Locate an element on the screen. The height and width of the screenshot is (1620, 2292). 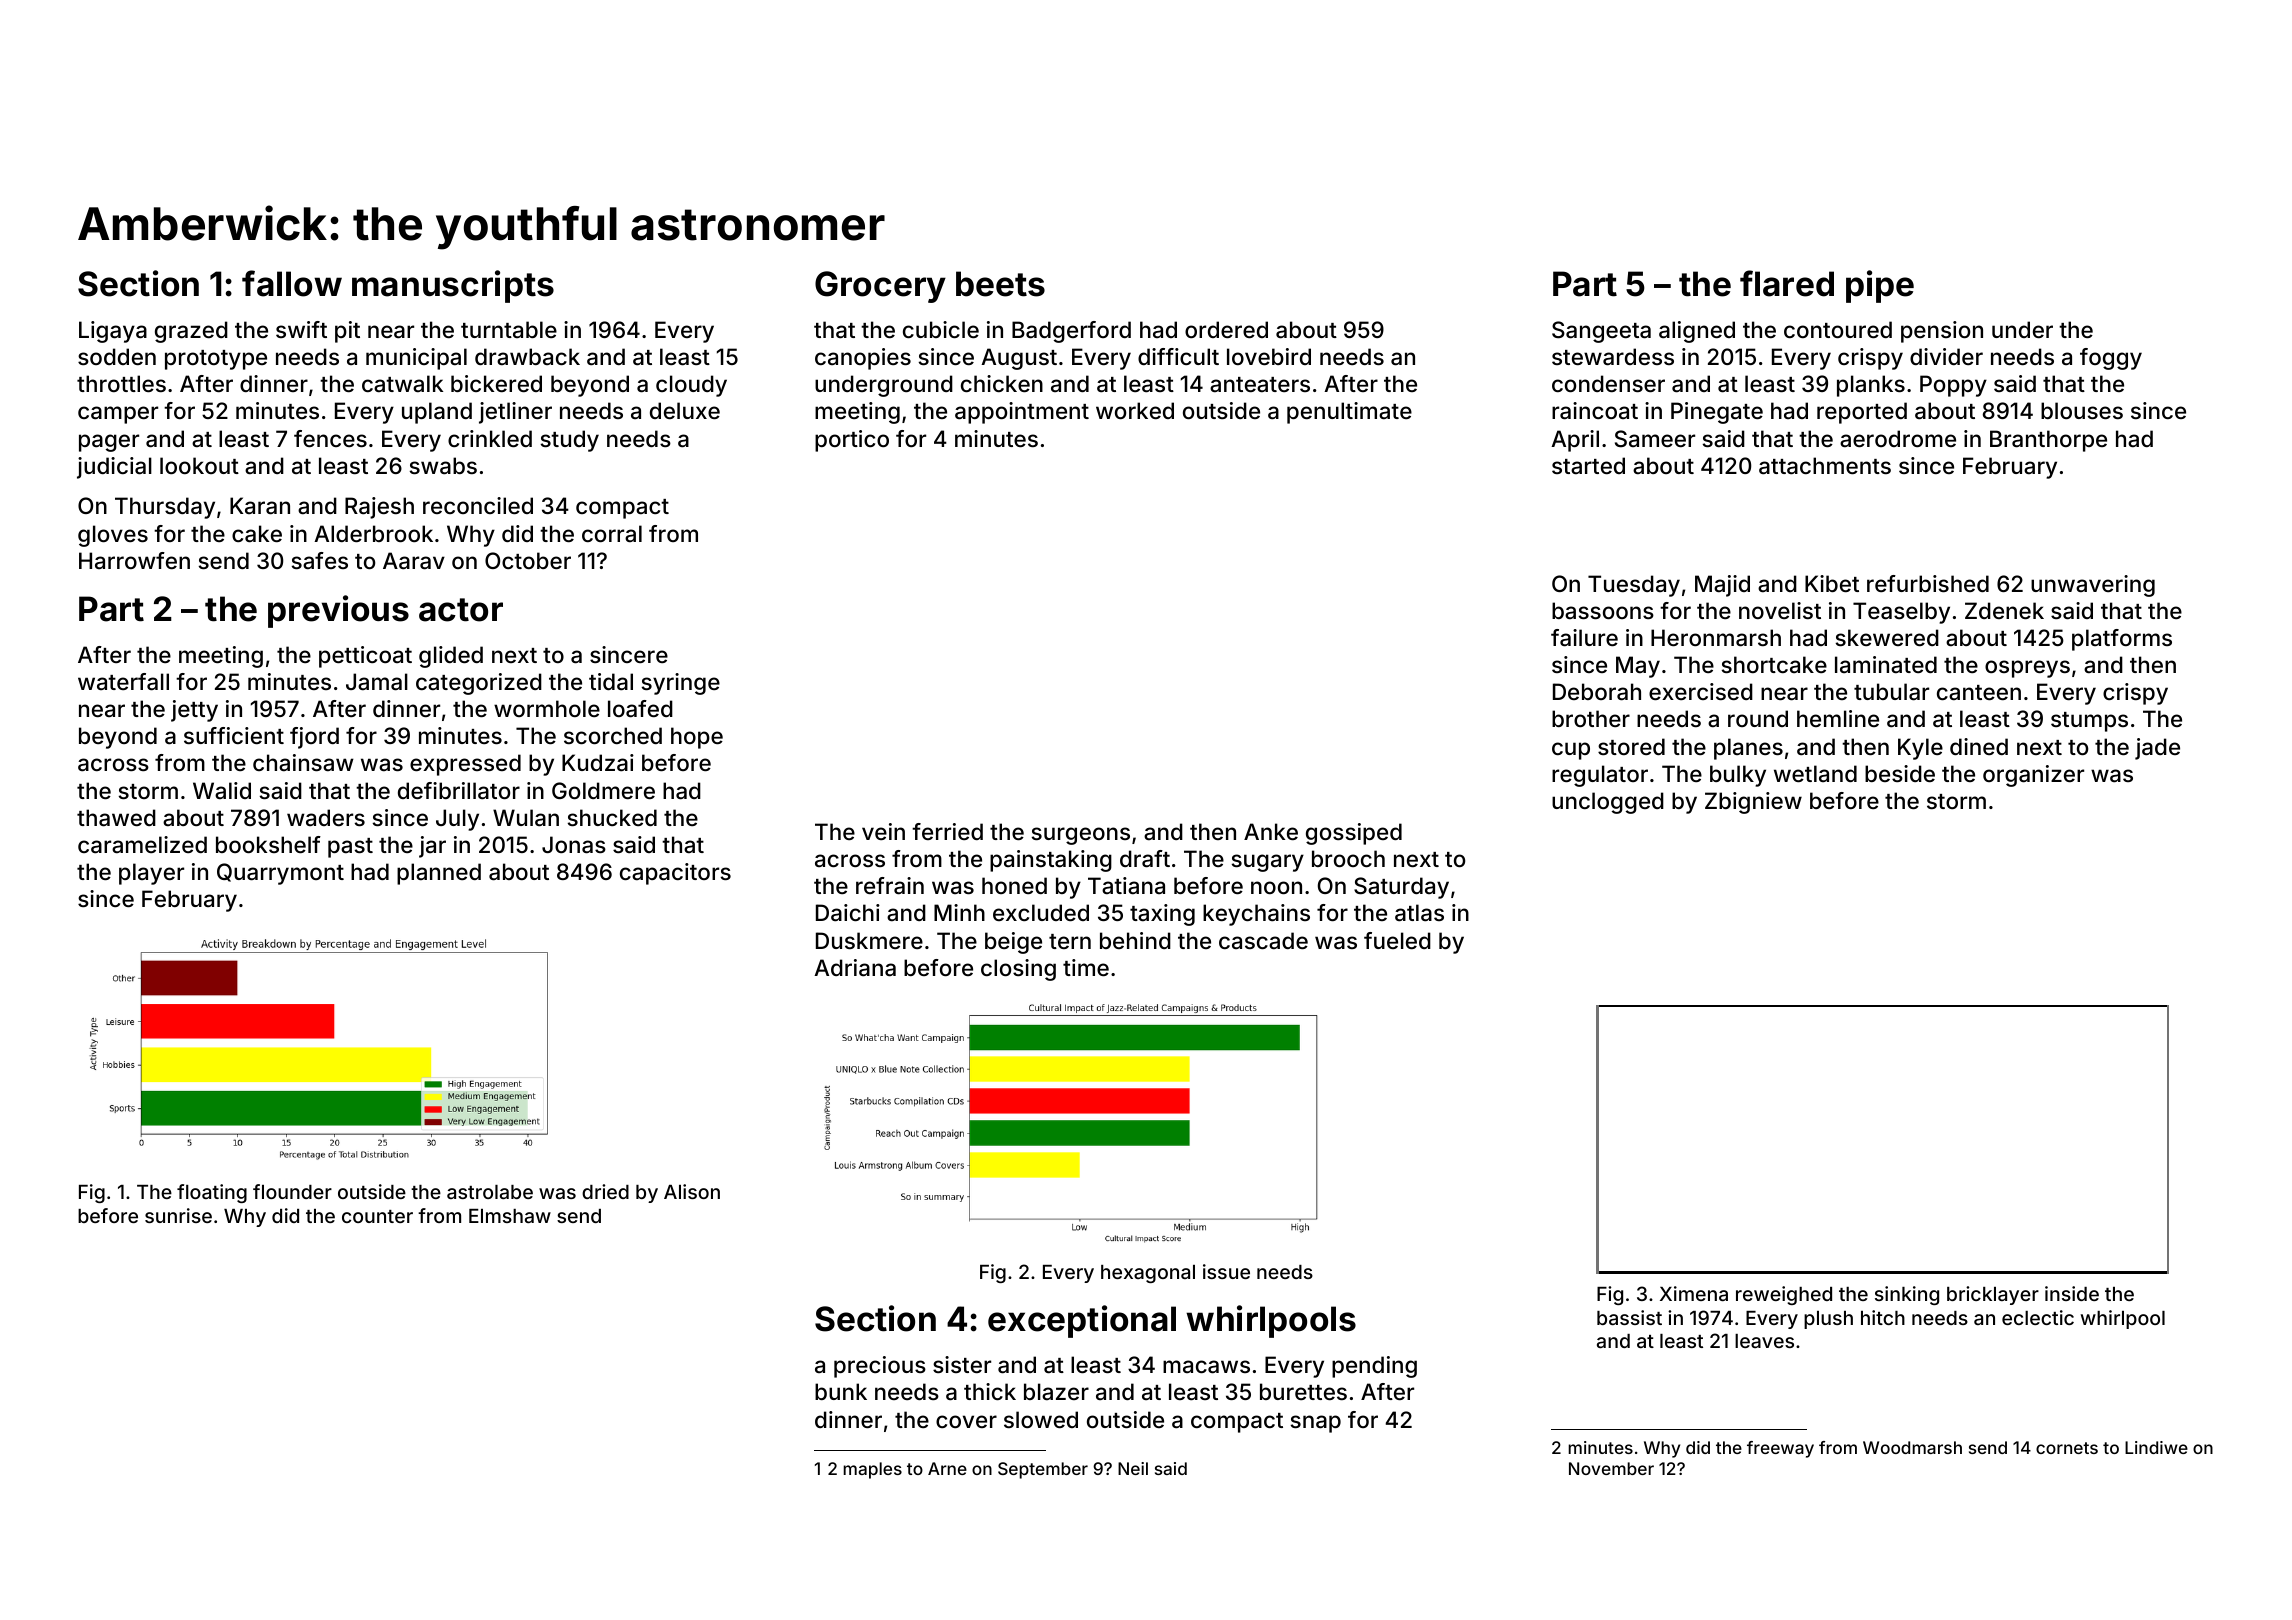
Deborah is located at coordinates (1597, 692).
